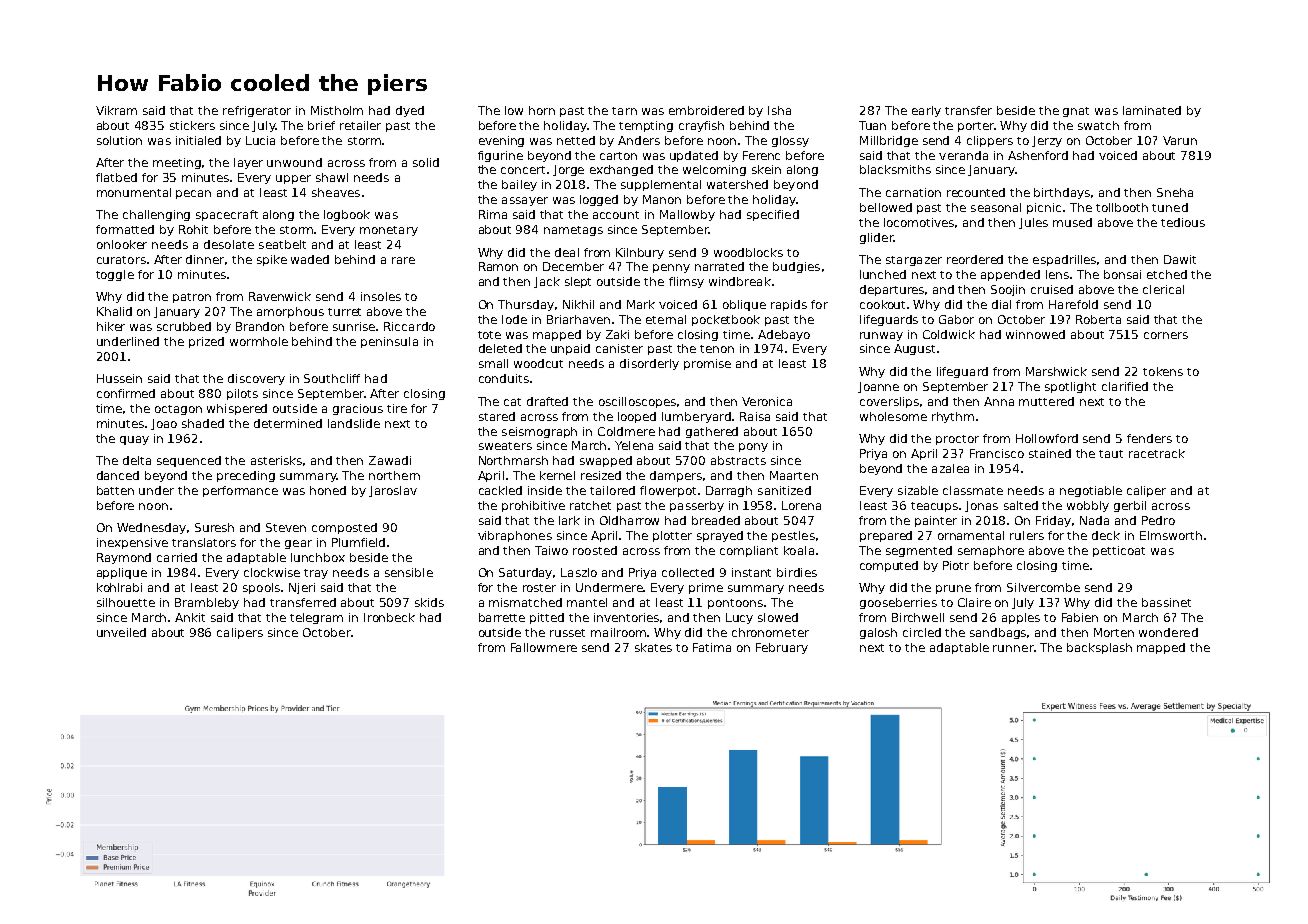 The image size is (1308, 924). Describe the element at coordinates (542, 110) in the screenshot. I see `horn` at that location.
